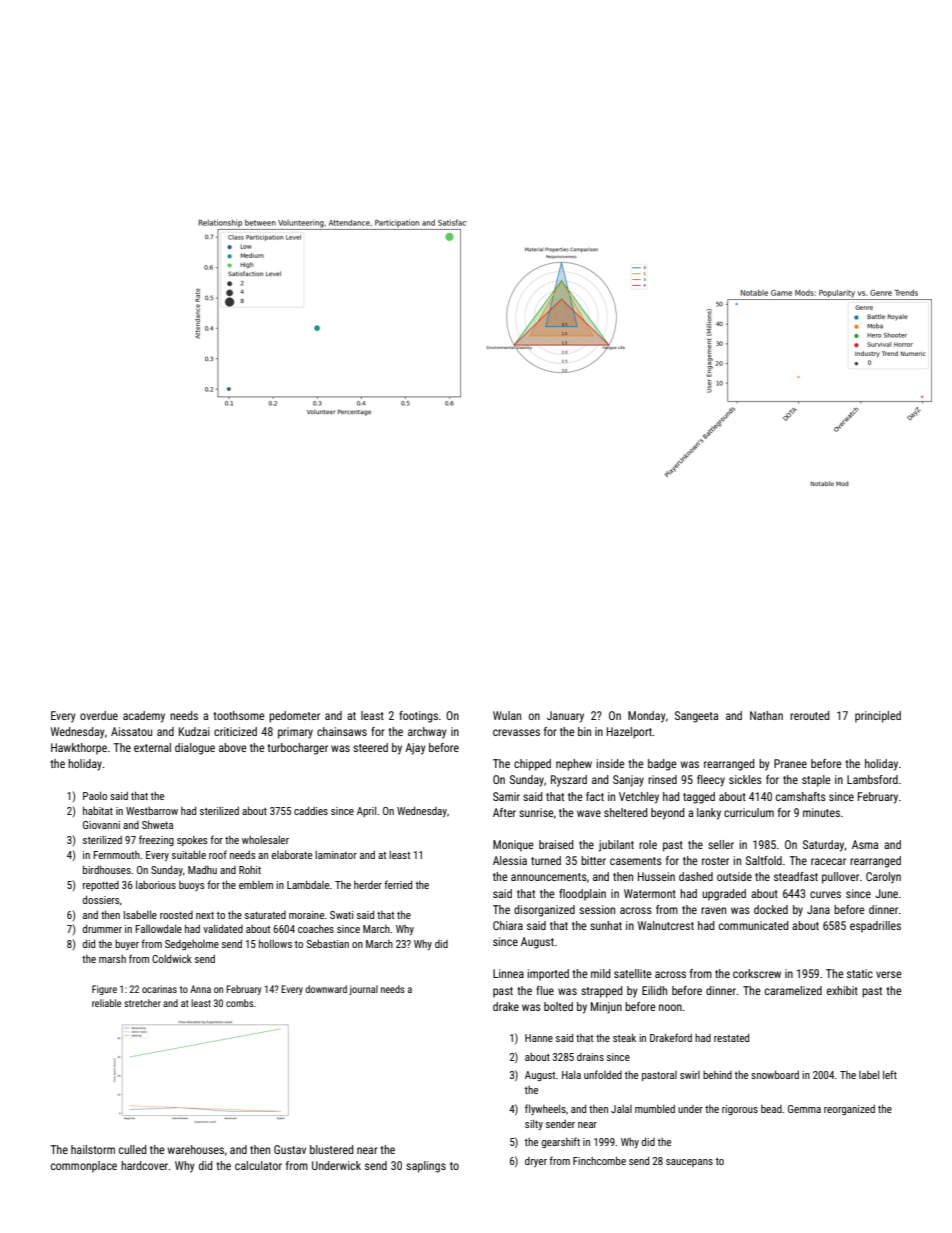  What do you see at coordinates (810, 715) in the screenshot?
I see `rerouted` at bounding box center [810, 715].
